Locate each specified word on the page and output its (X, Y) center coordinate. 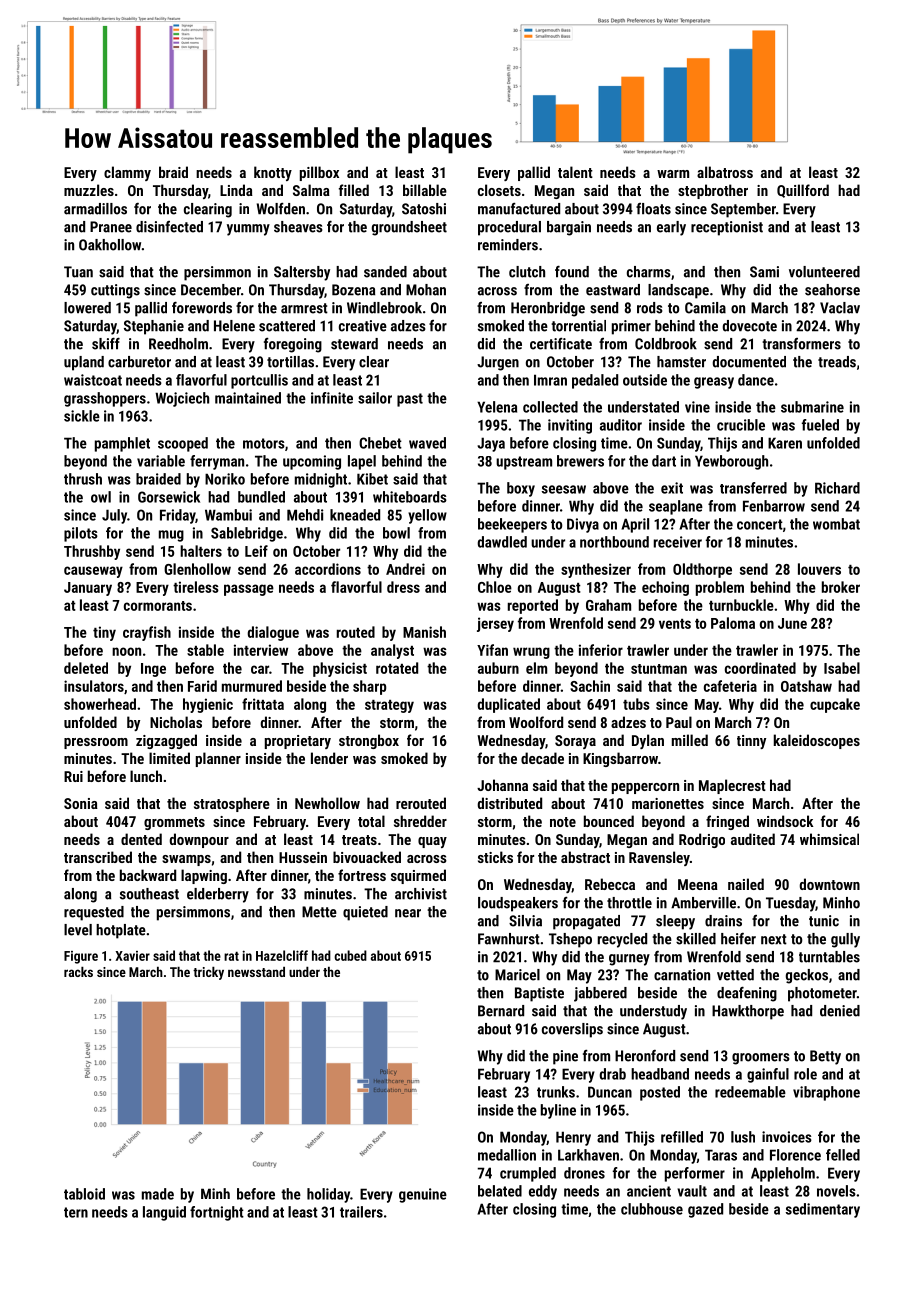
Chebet (380, 443)
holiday (328, 1195)
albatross (725, 172)
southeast (149, 894)
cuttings (115, 291)
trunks (556, 1092)
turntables (829, 957)
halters (201, 551)
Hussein (303, 857)
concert (760, 524)
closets (499, 190)
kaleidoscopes (817, 741)
